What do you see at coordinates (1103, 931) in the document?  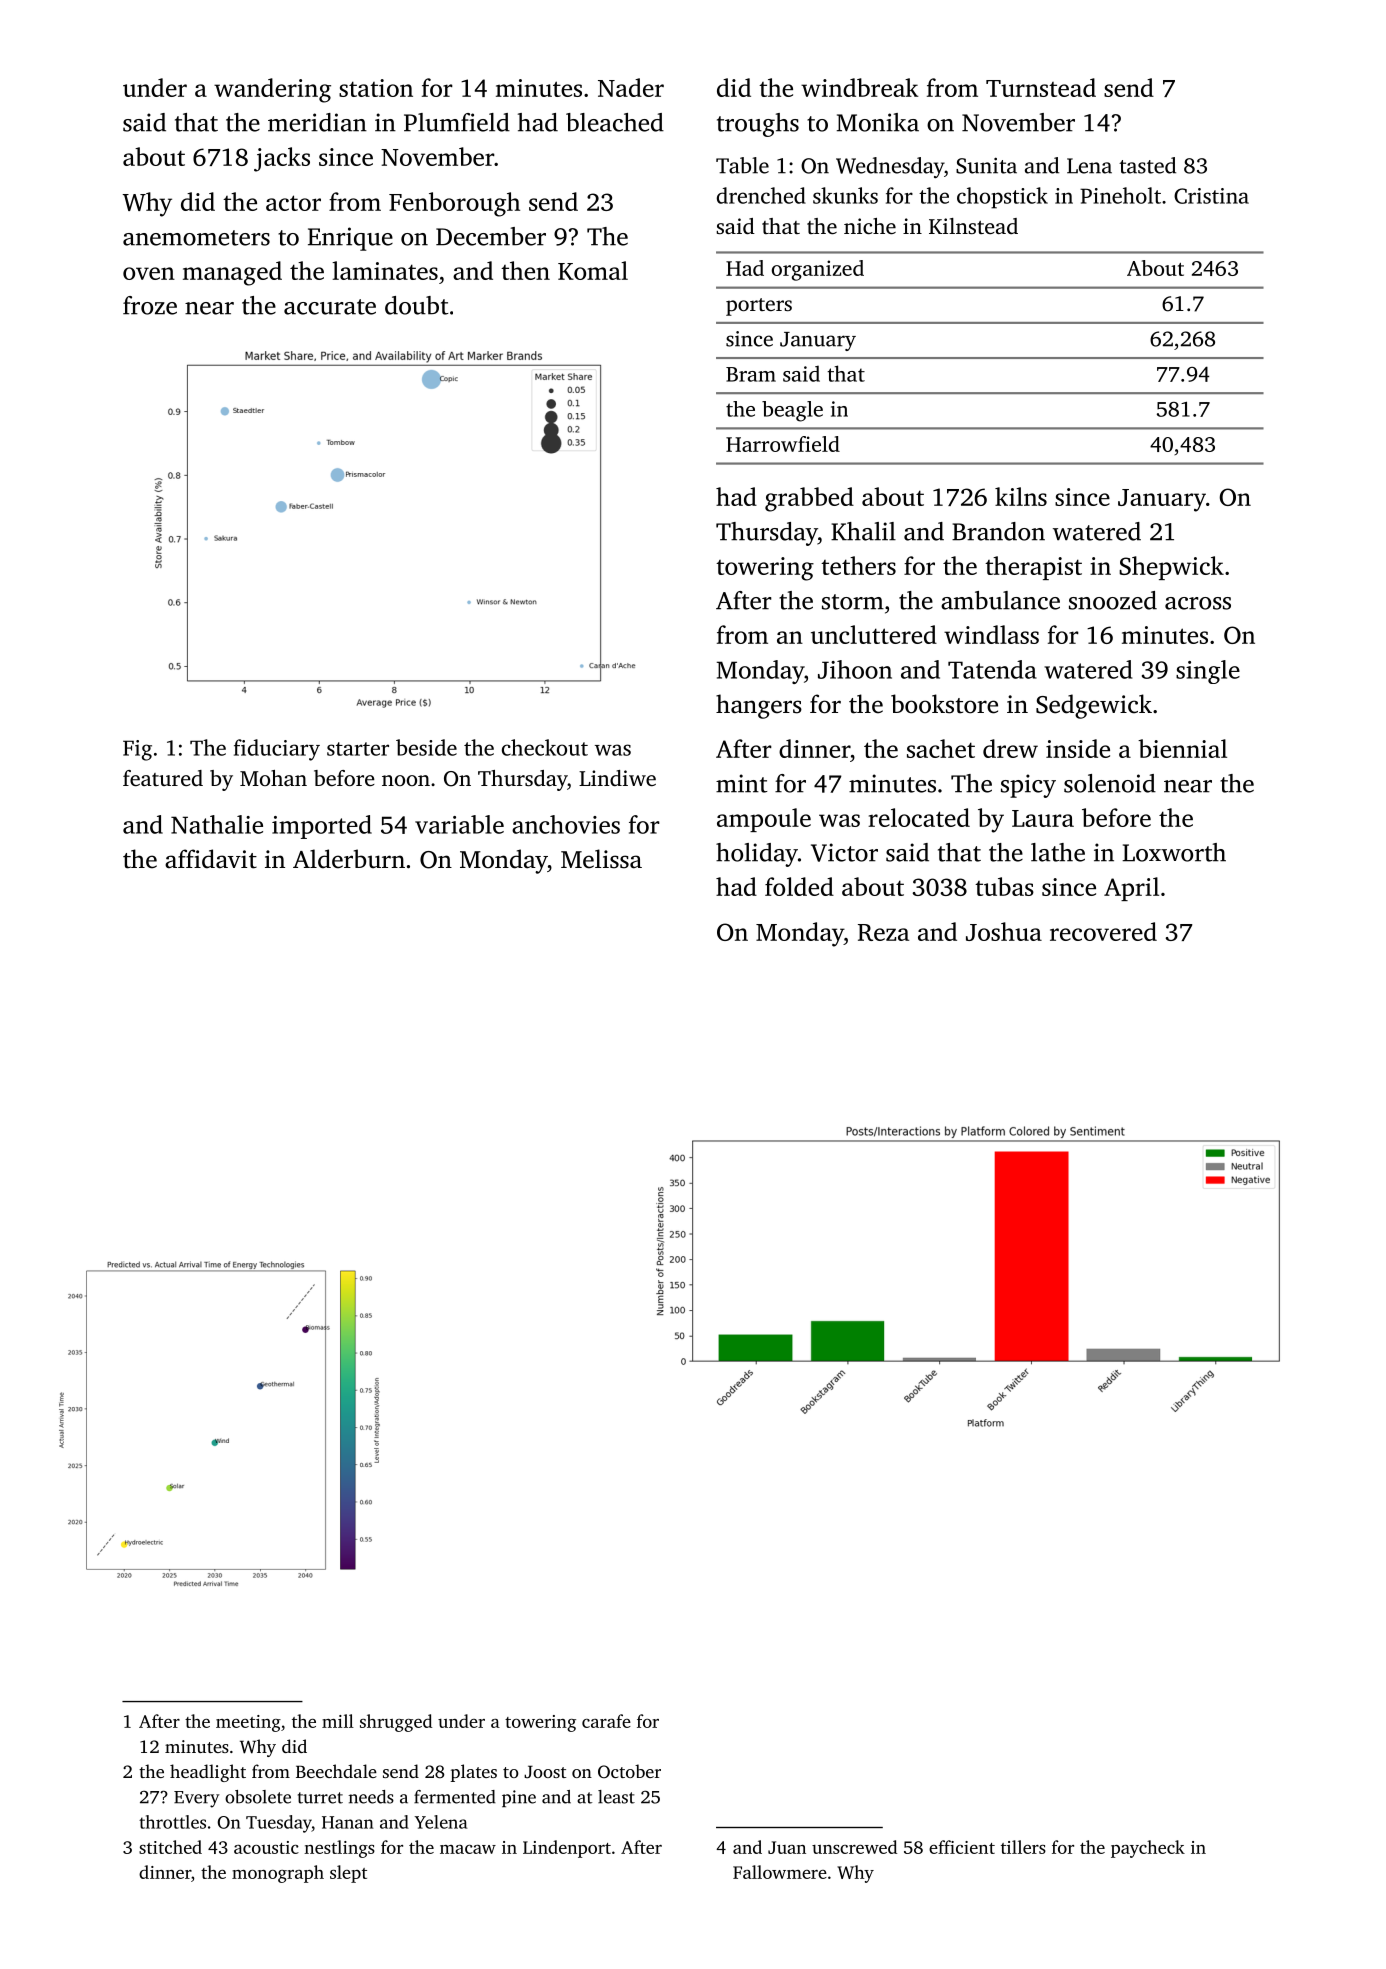 I see `recovered` at bounding box center [1103, 931].
